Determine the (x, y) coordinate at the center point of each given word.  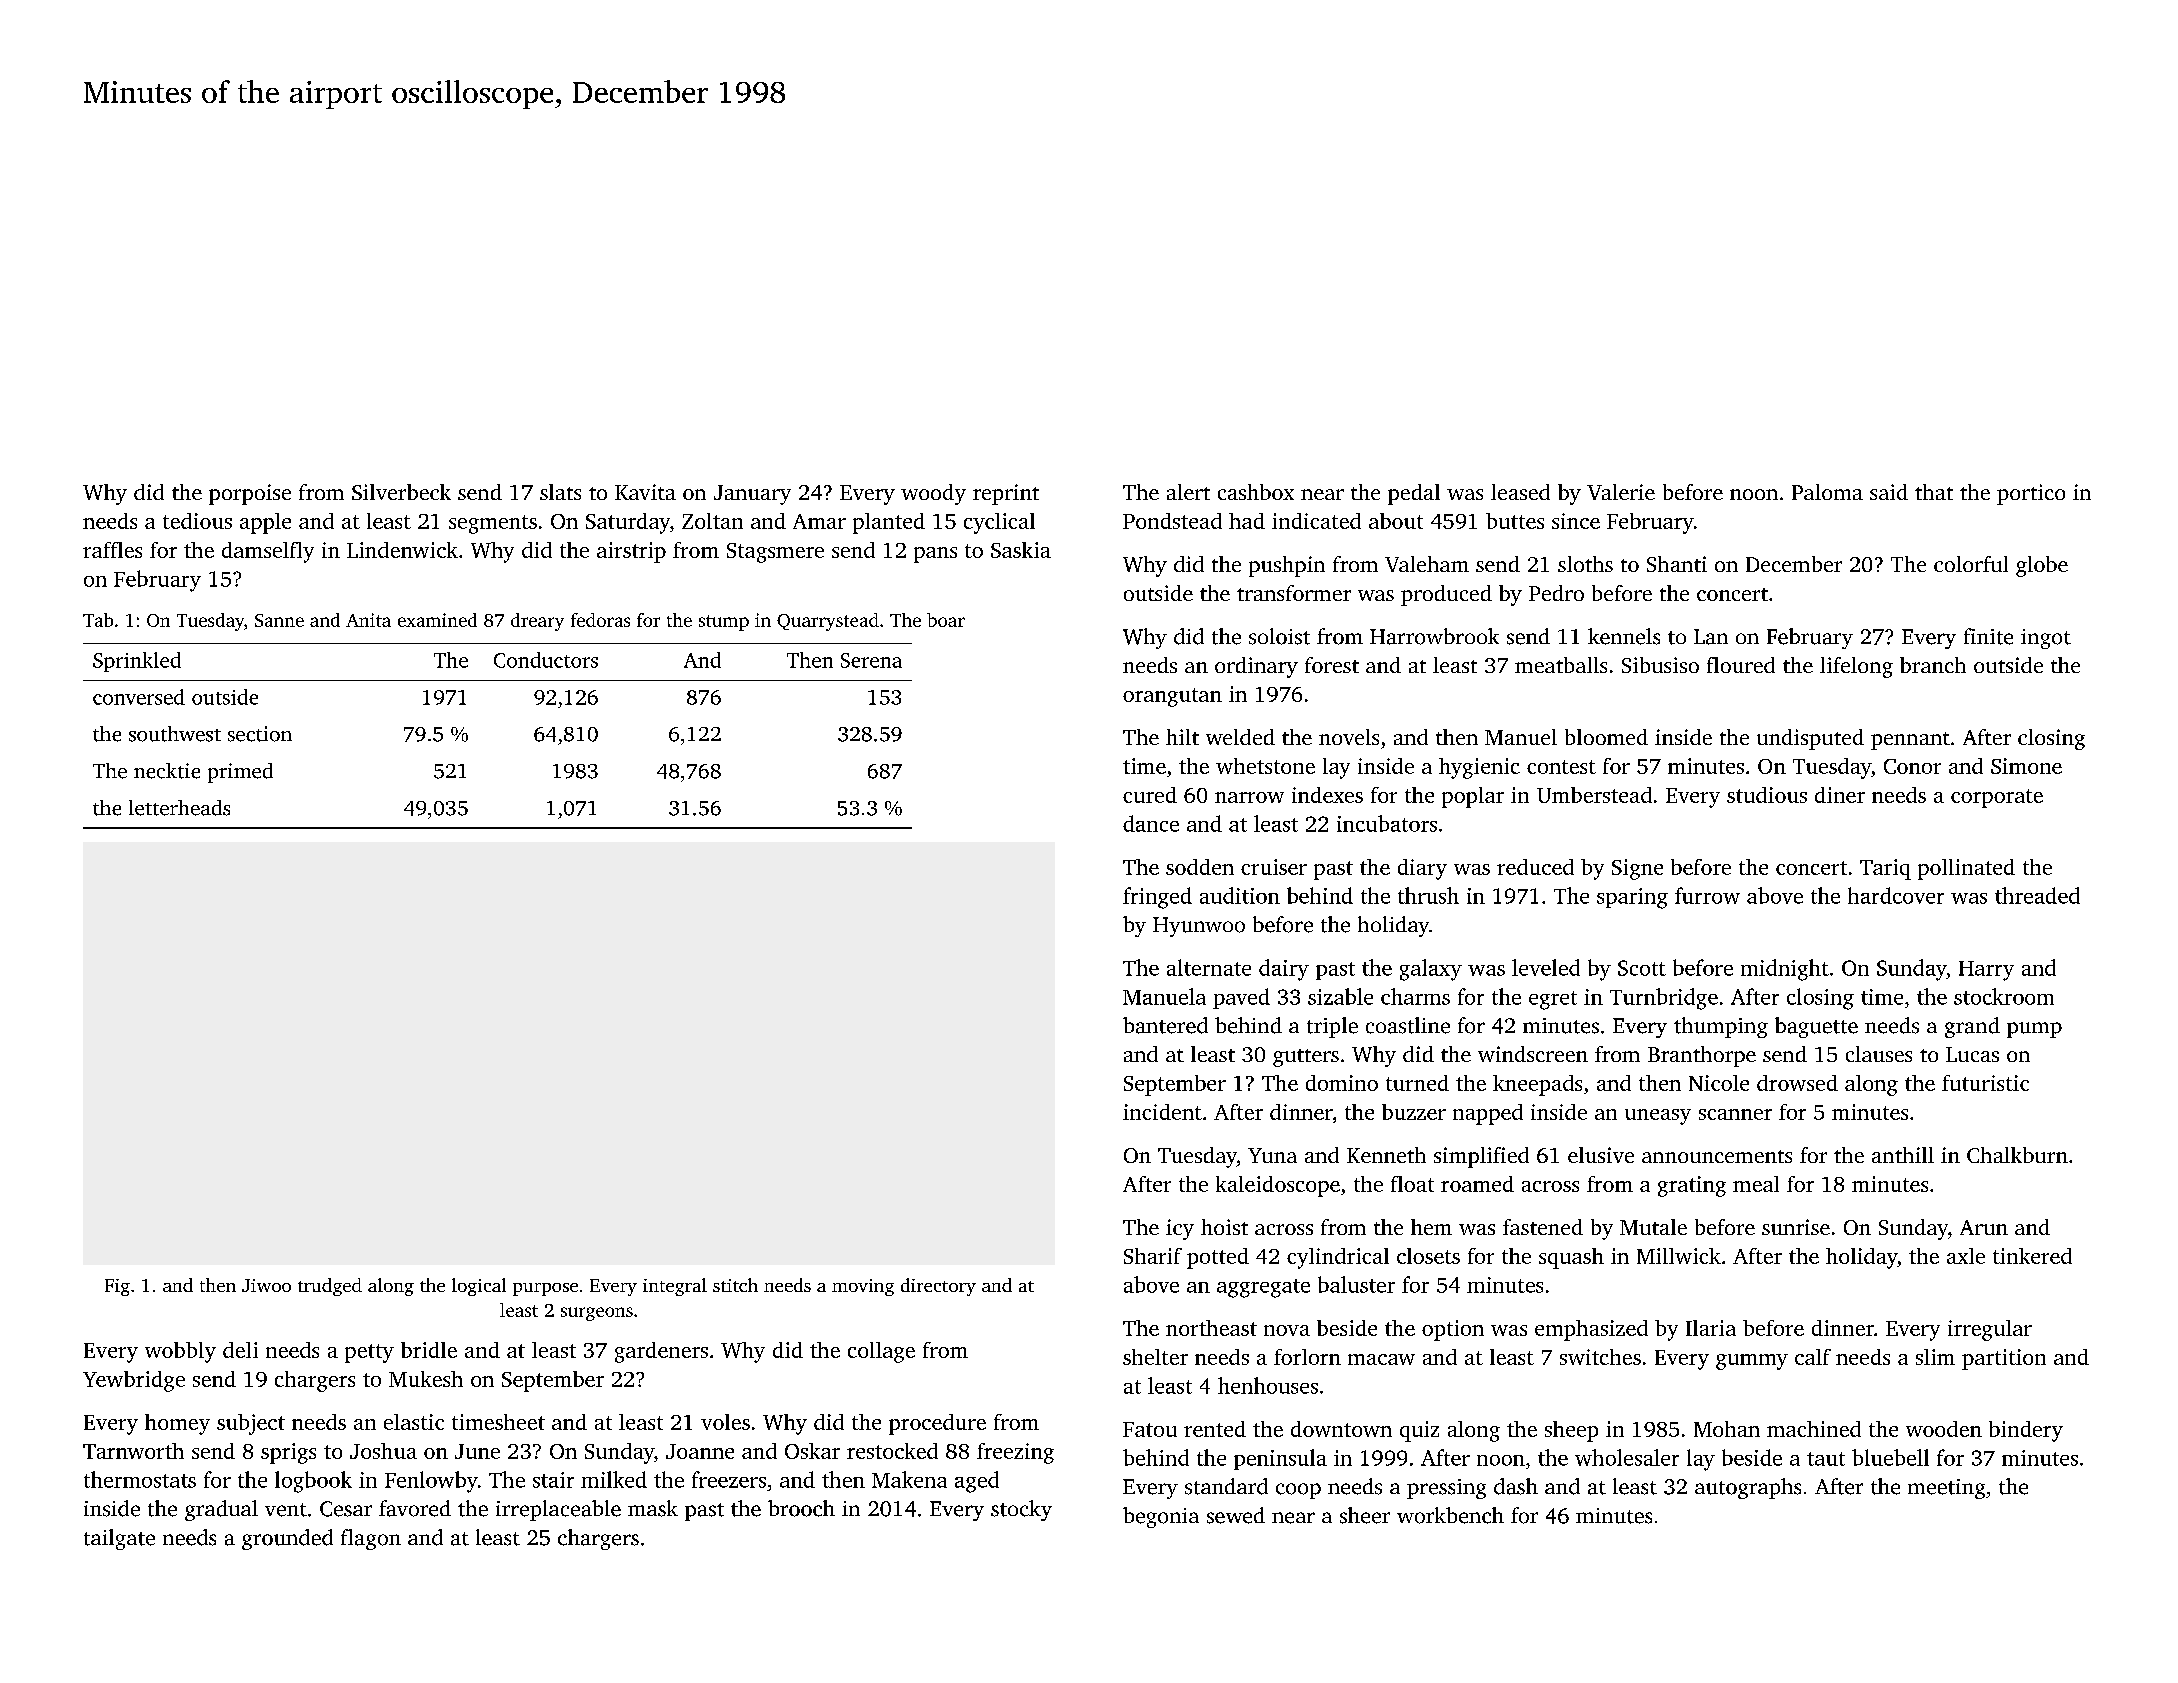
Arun (1984, 1227)
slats (560, 492)
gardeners (661, 1352)
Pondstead (1172, 521)
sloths (1585, 564)
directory (938, 1287)
